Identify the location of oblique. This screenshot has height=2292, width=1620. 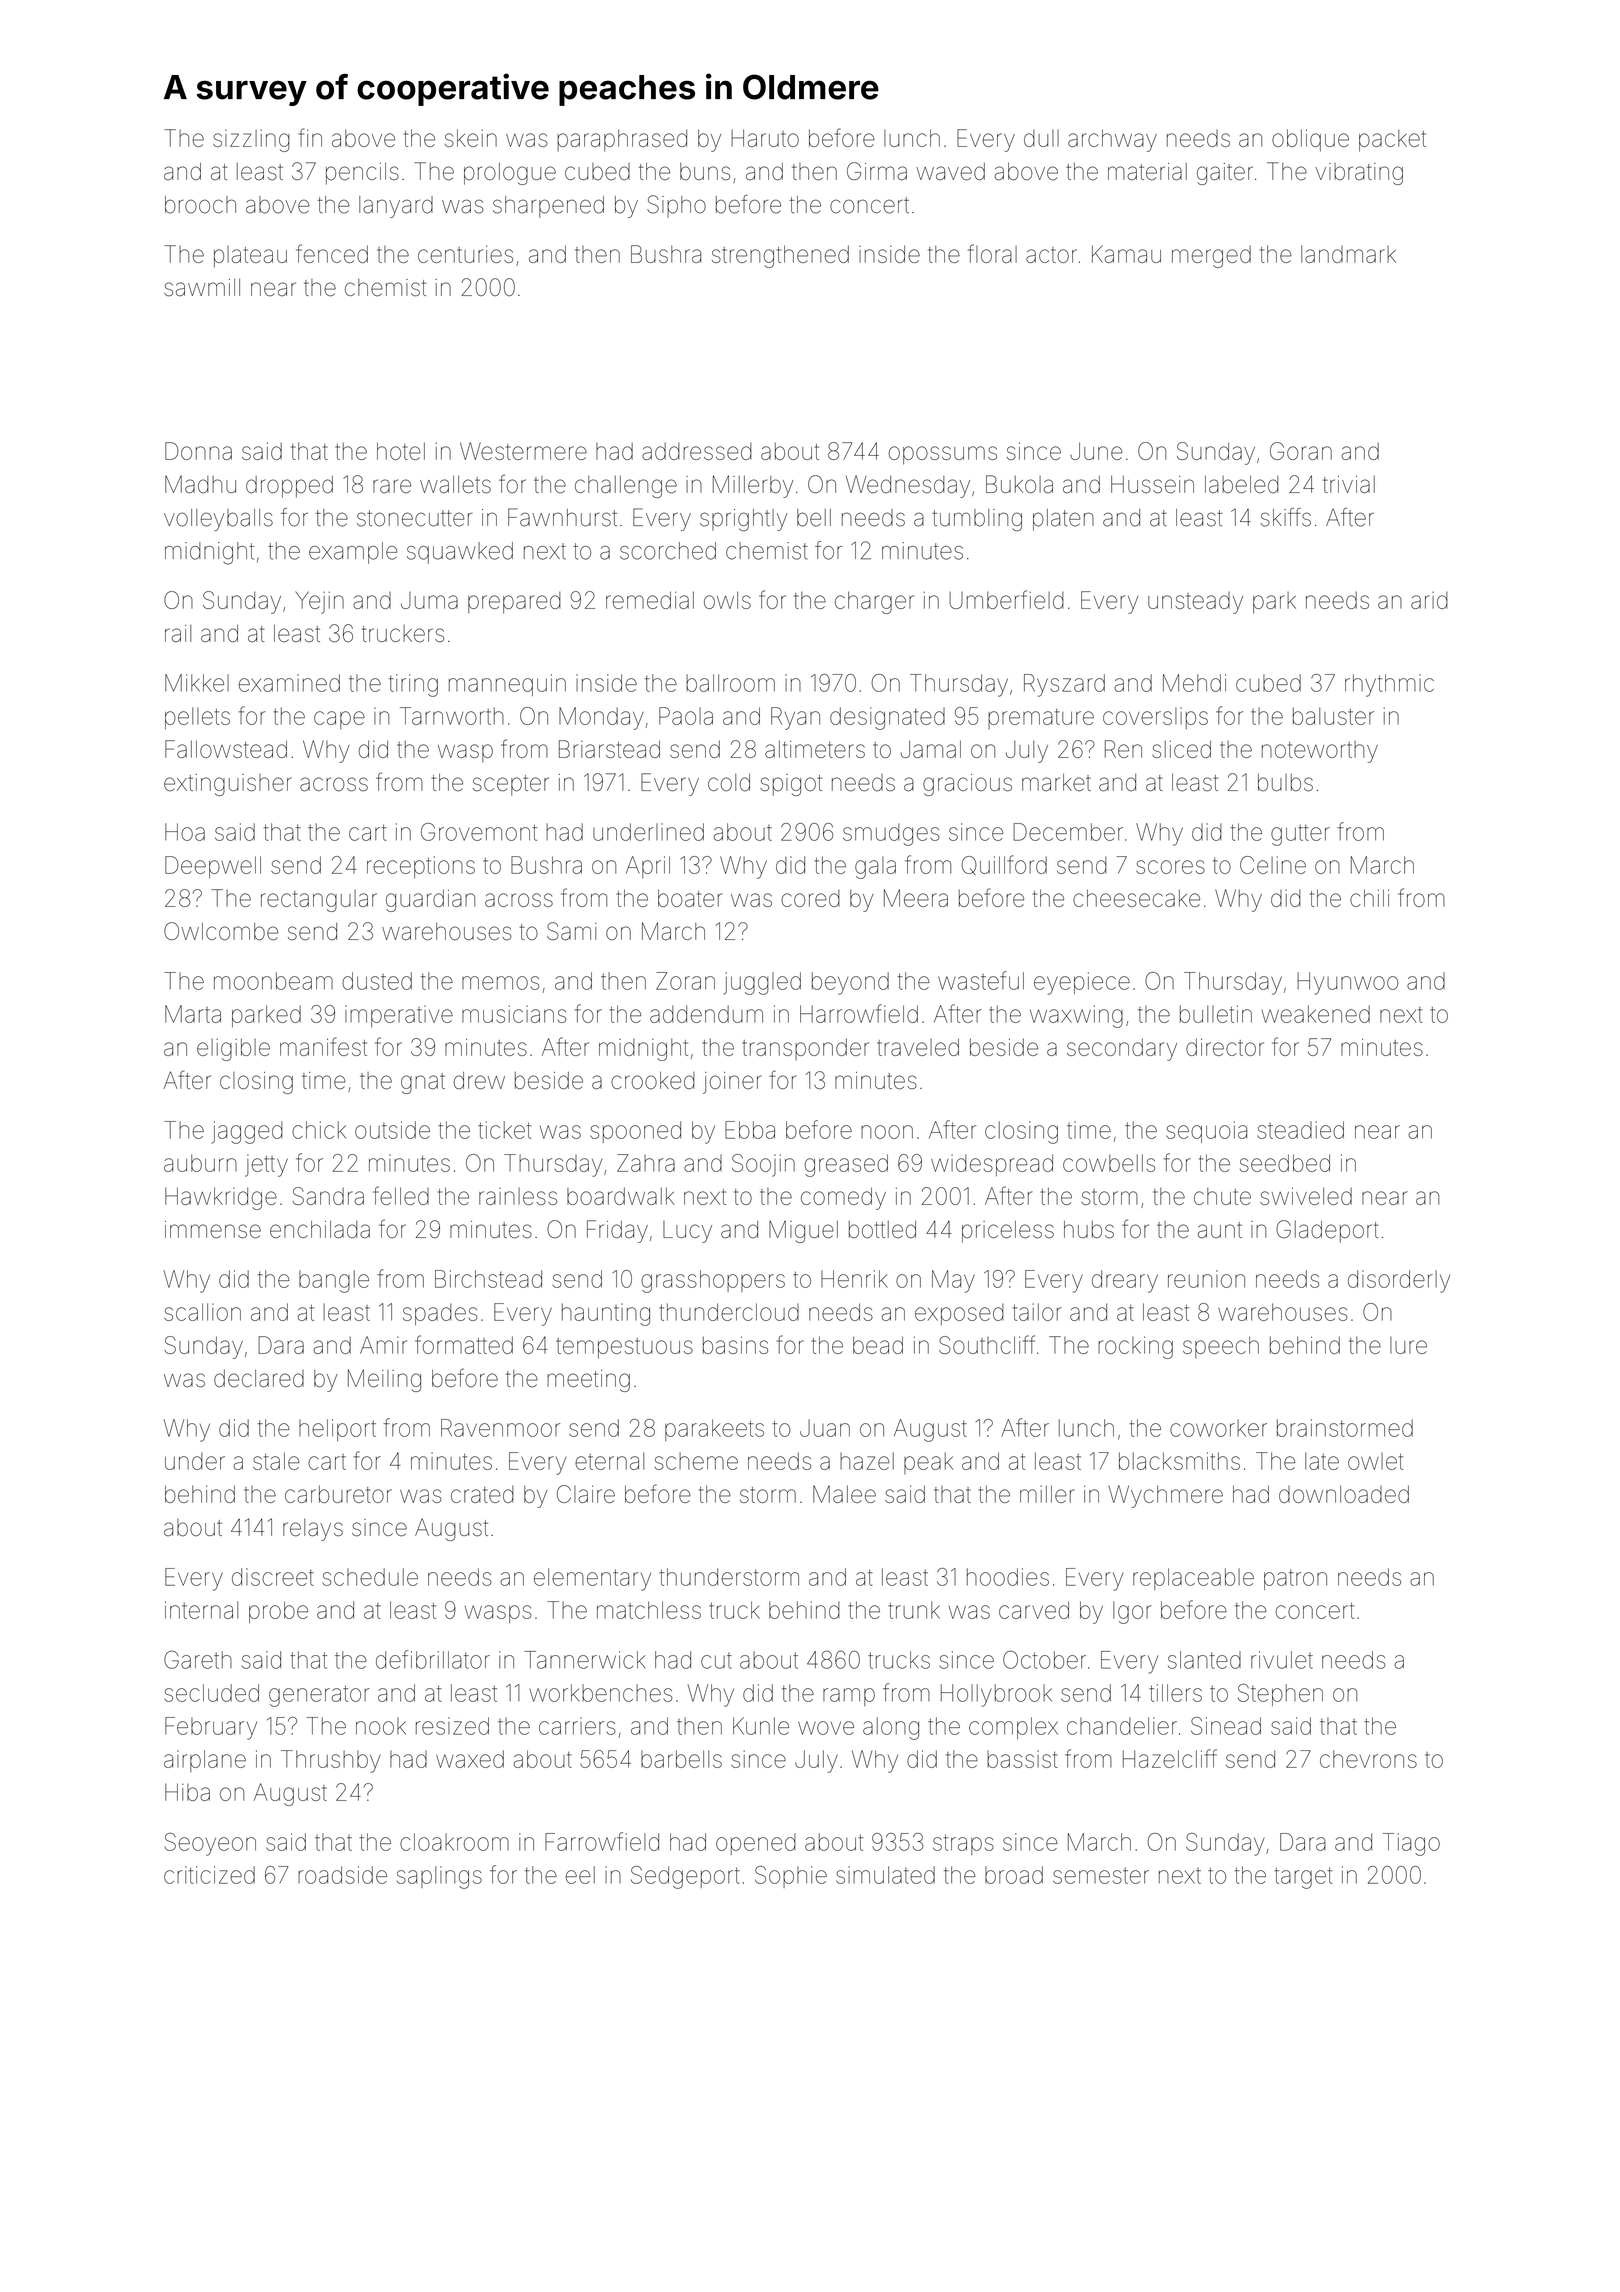
(1310, 140).
